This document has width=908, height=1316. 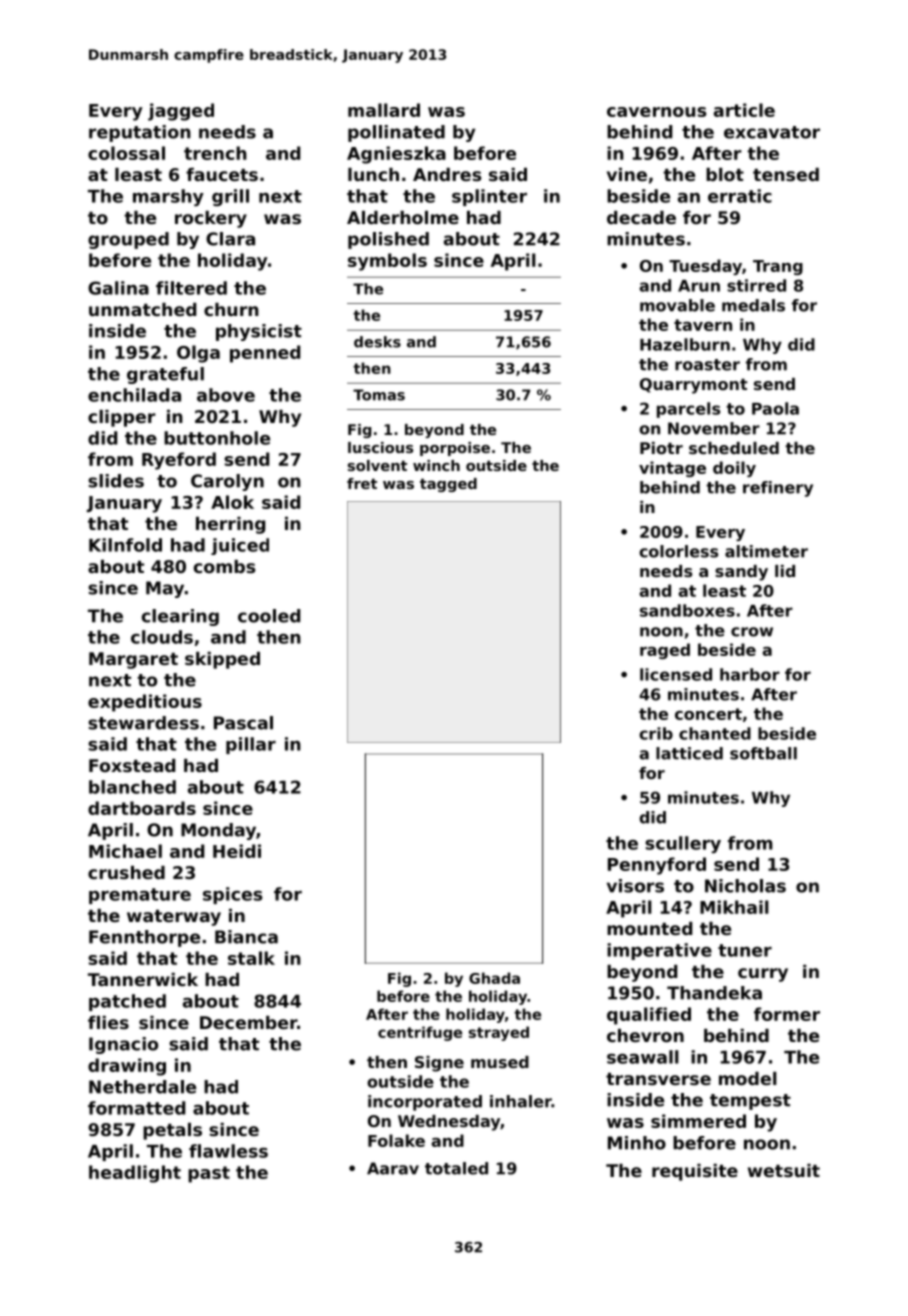 What do you see at coordinates (181, 112) in the document?
I see `jagged` at bounding box center [181, 112].
